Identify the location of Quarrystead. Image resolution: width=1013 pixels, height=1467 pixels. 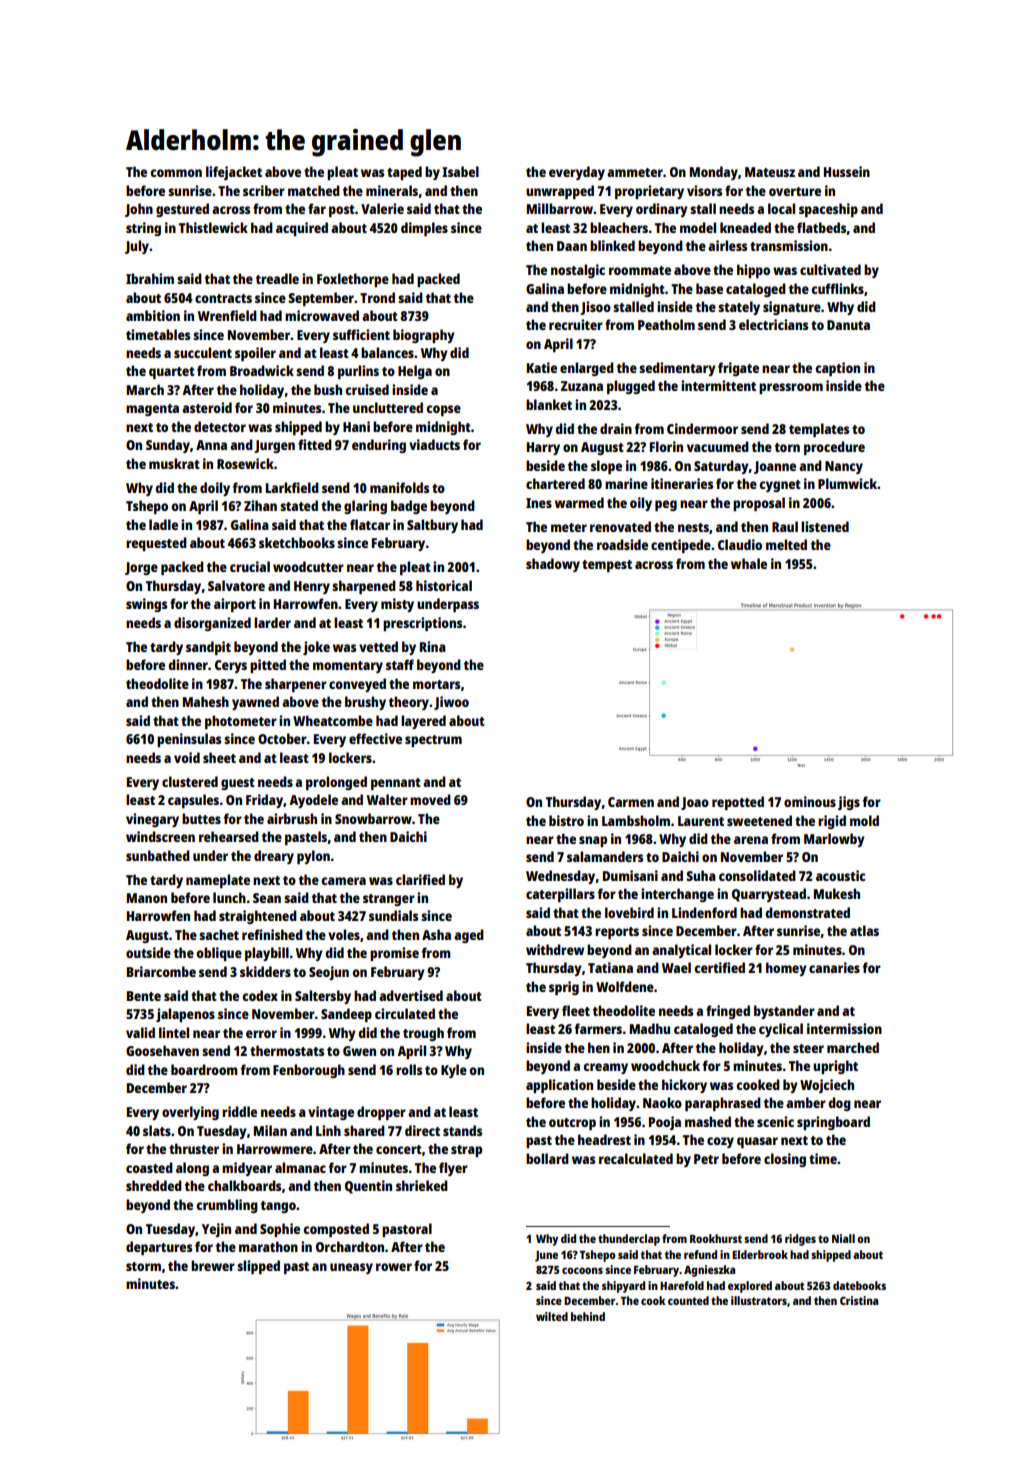
(769, 895).
